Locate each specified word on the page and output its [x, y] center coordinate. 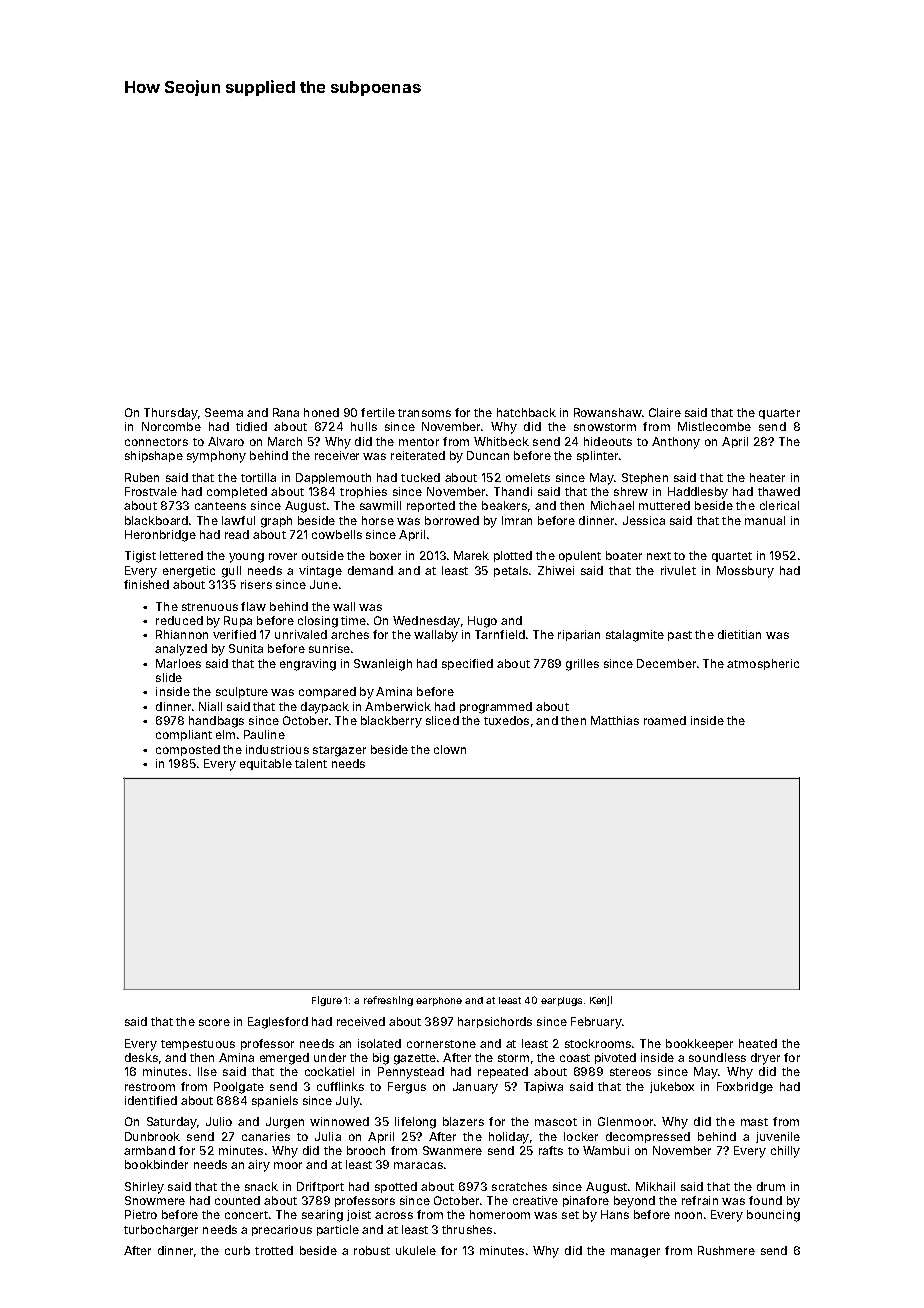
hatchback [526, 412]
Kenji [601, 1001]
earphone [439, 1001]
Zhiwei [556, 570]
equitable [266, 764]
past [680, 636]
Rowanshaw [608, 412]
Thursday [171, 414]
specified [467, 664]
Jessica [644, 520]
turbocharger [161, 1231]
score [214, 1022]
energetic [189, 572]
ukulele [416, 1250]
